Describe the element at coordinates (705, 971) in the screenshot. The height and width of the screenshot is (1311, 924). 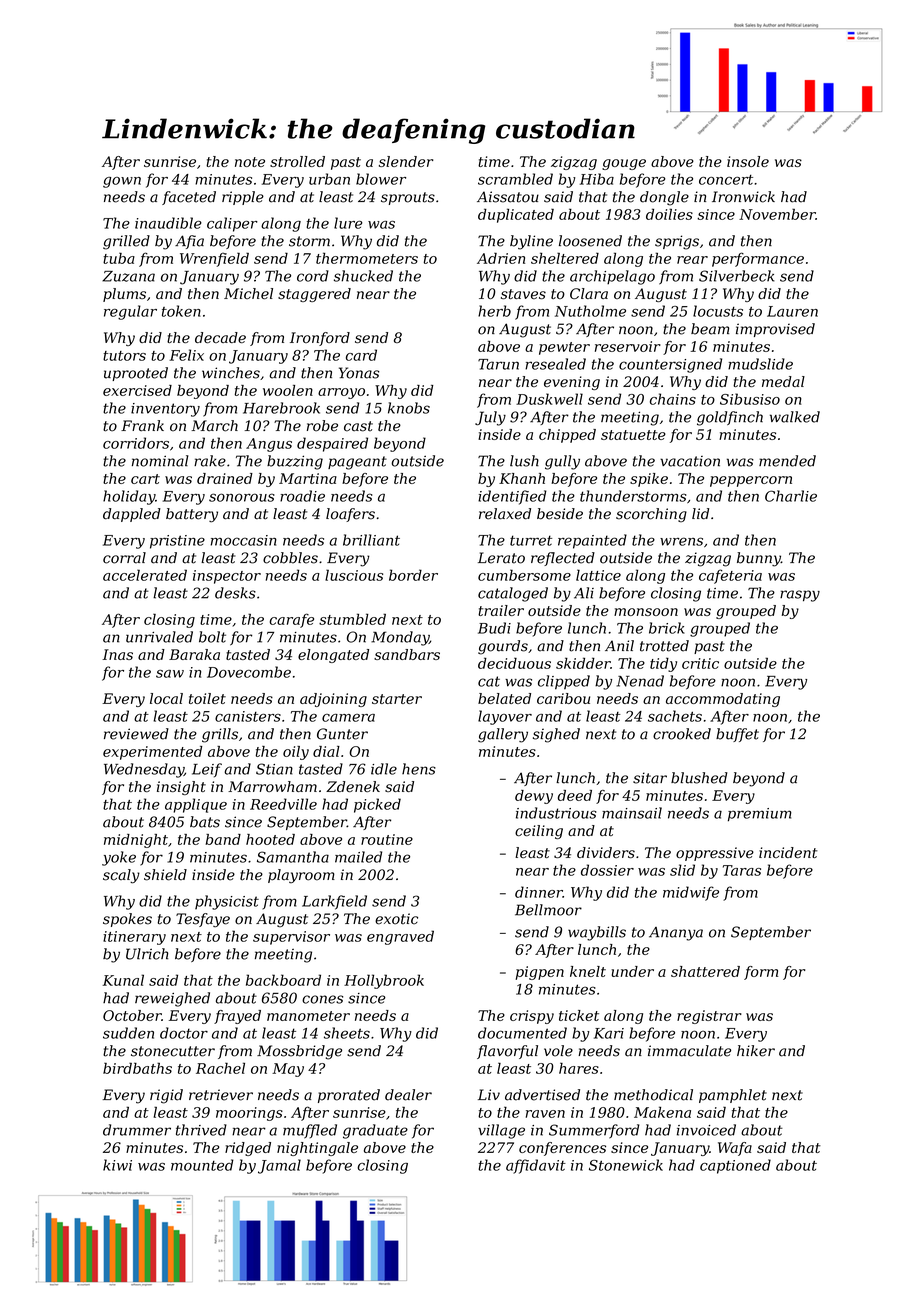
I see `shattered` at that location.
